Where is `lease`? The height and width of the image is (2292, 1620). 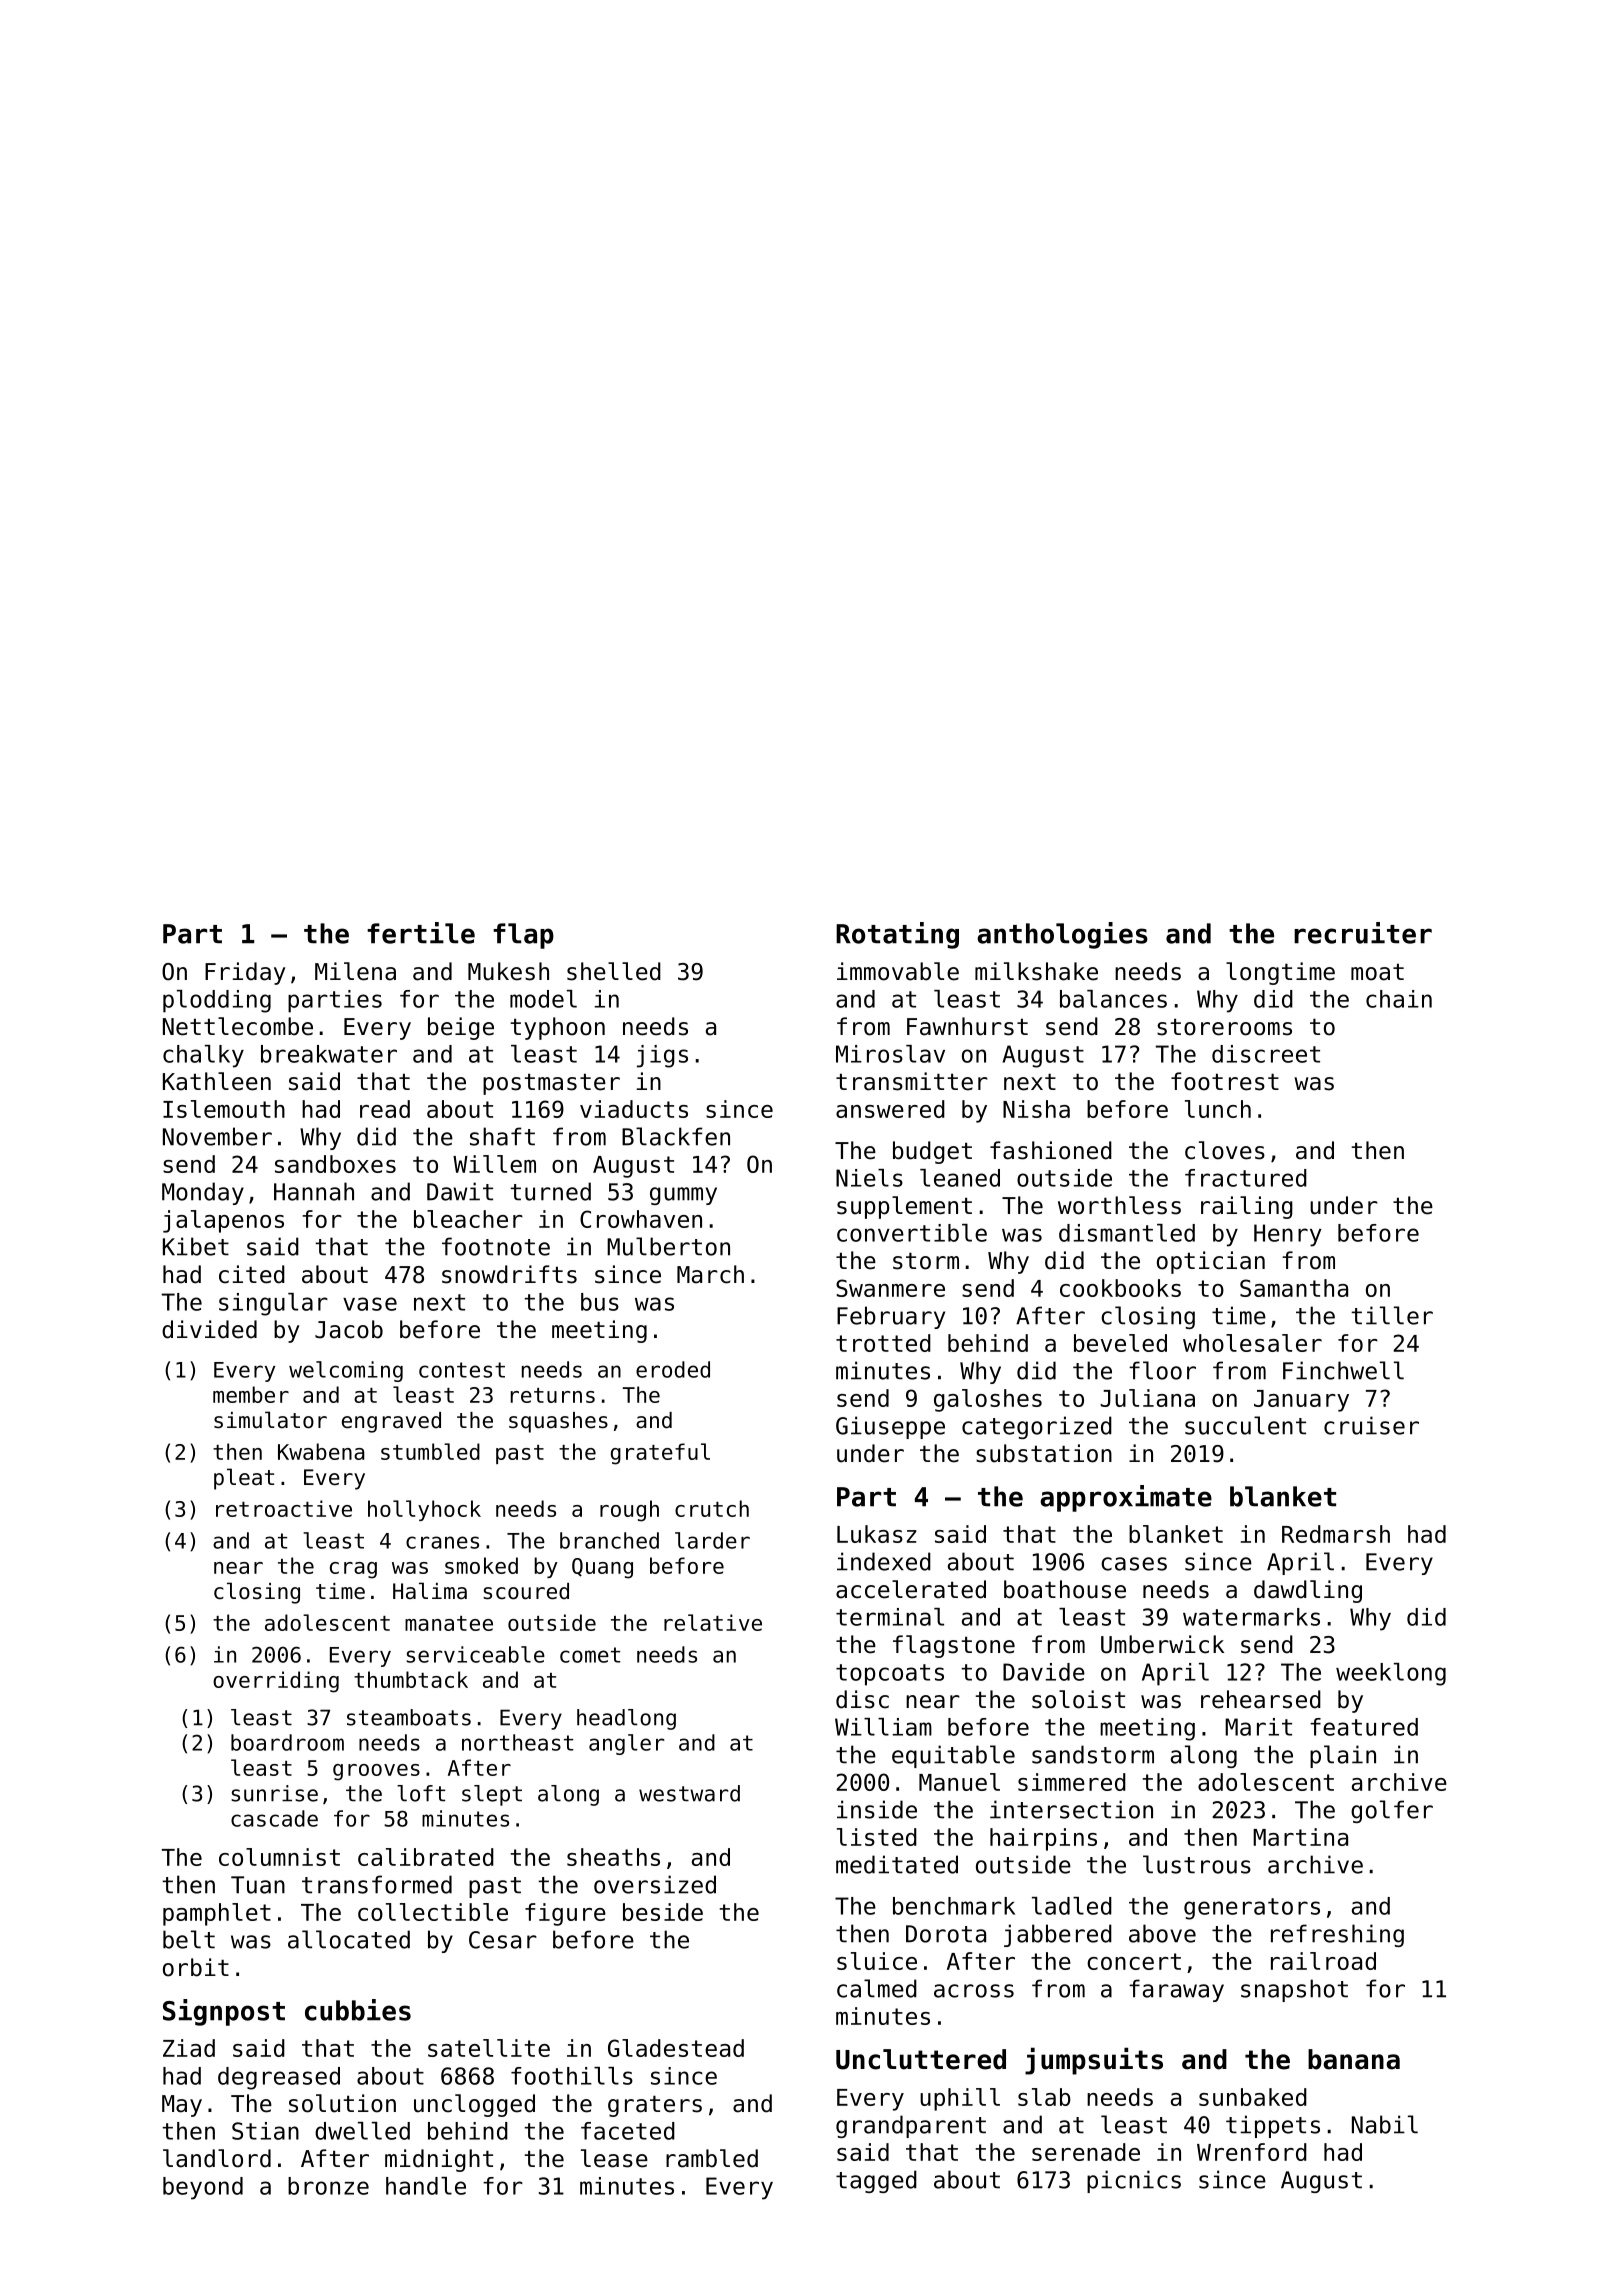 lease is located at coordinates (614, 2158).
